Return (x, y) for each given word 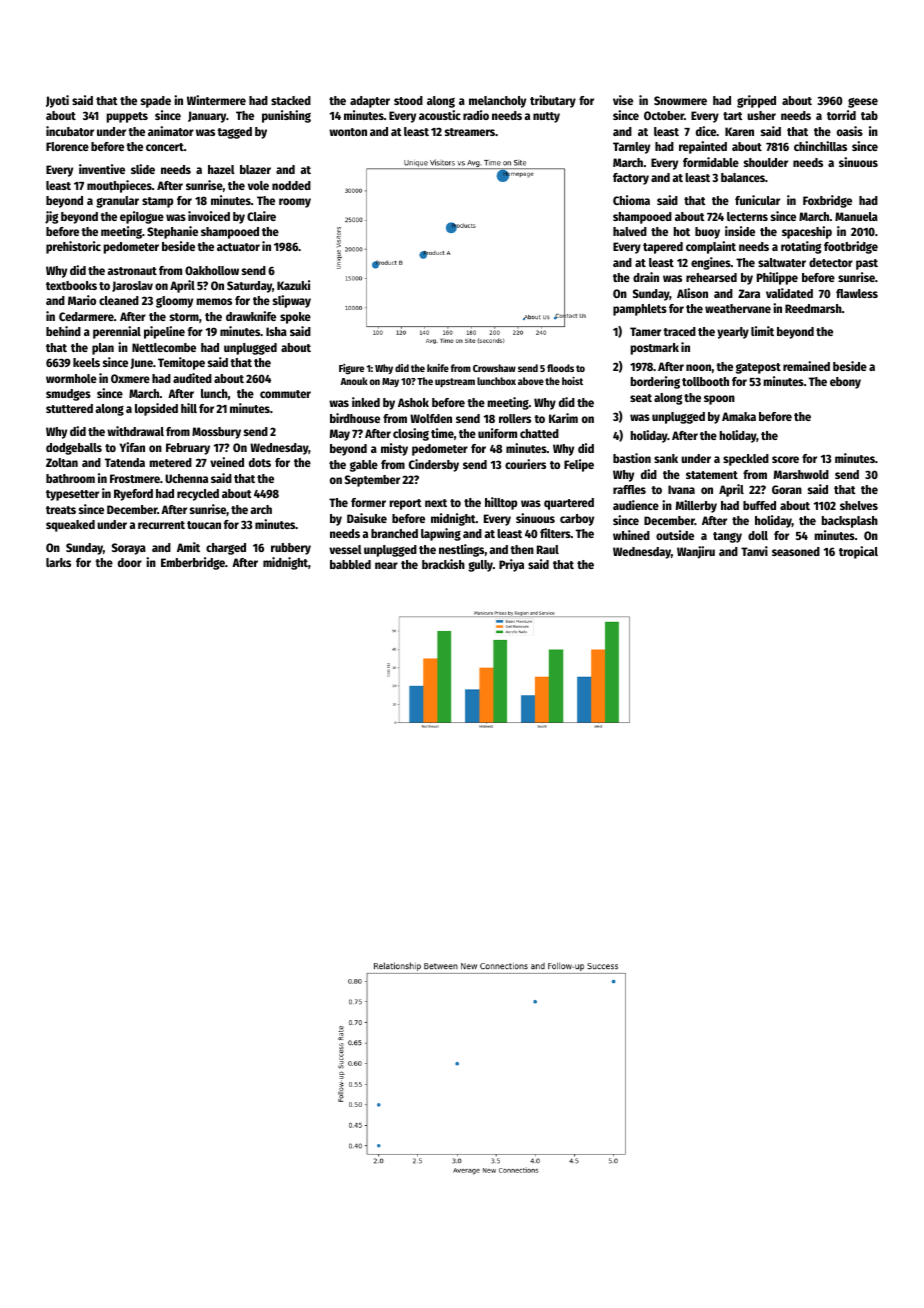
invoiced (209, 216)
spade (156, 102)
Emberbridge (193, 563)
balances (743, 177)
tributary (553, 101)
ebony (845, 383)
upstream (455, 382)
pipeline (164, 332)
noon (698, 367)
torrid (841, 115)
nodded (291, 185)
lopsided (156, 409)
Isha (276, 331)
